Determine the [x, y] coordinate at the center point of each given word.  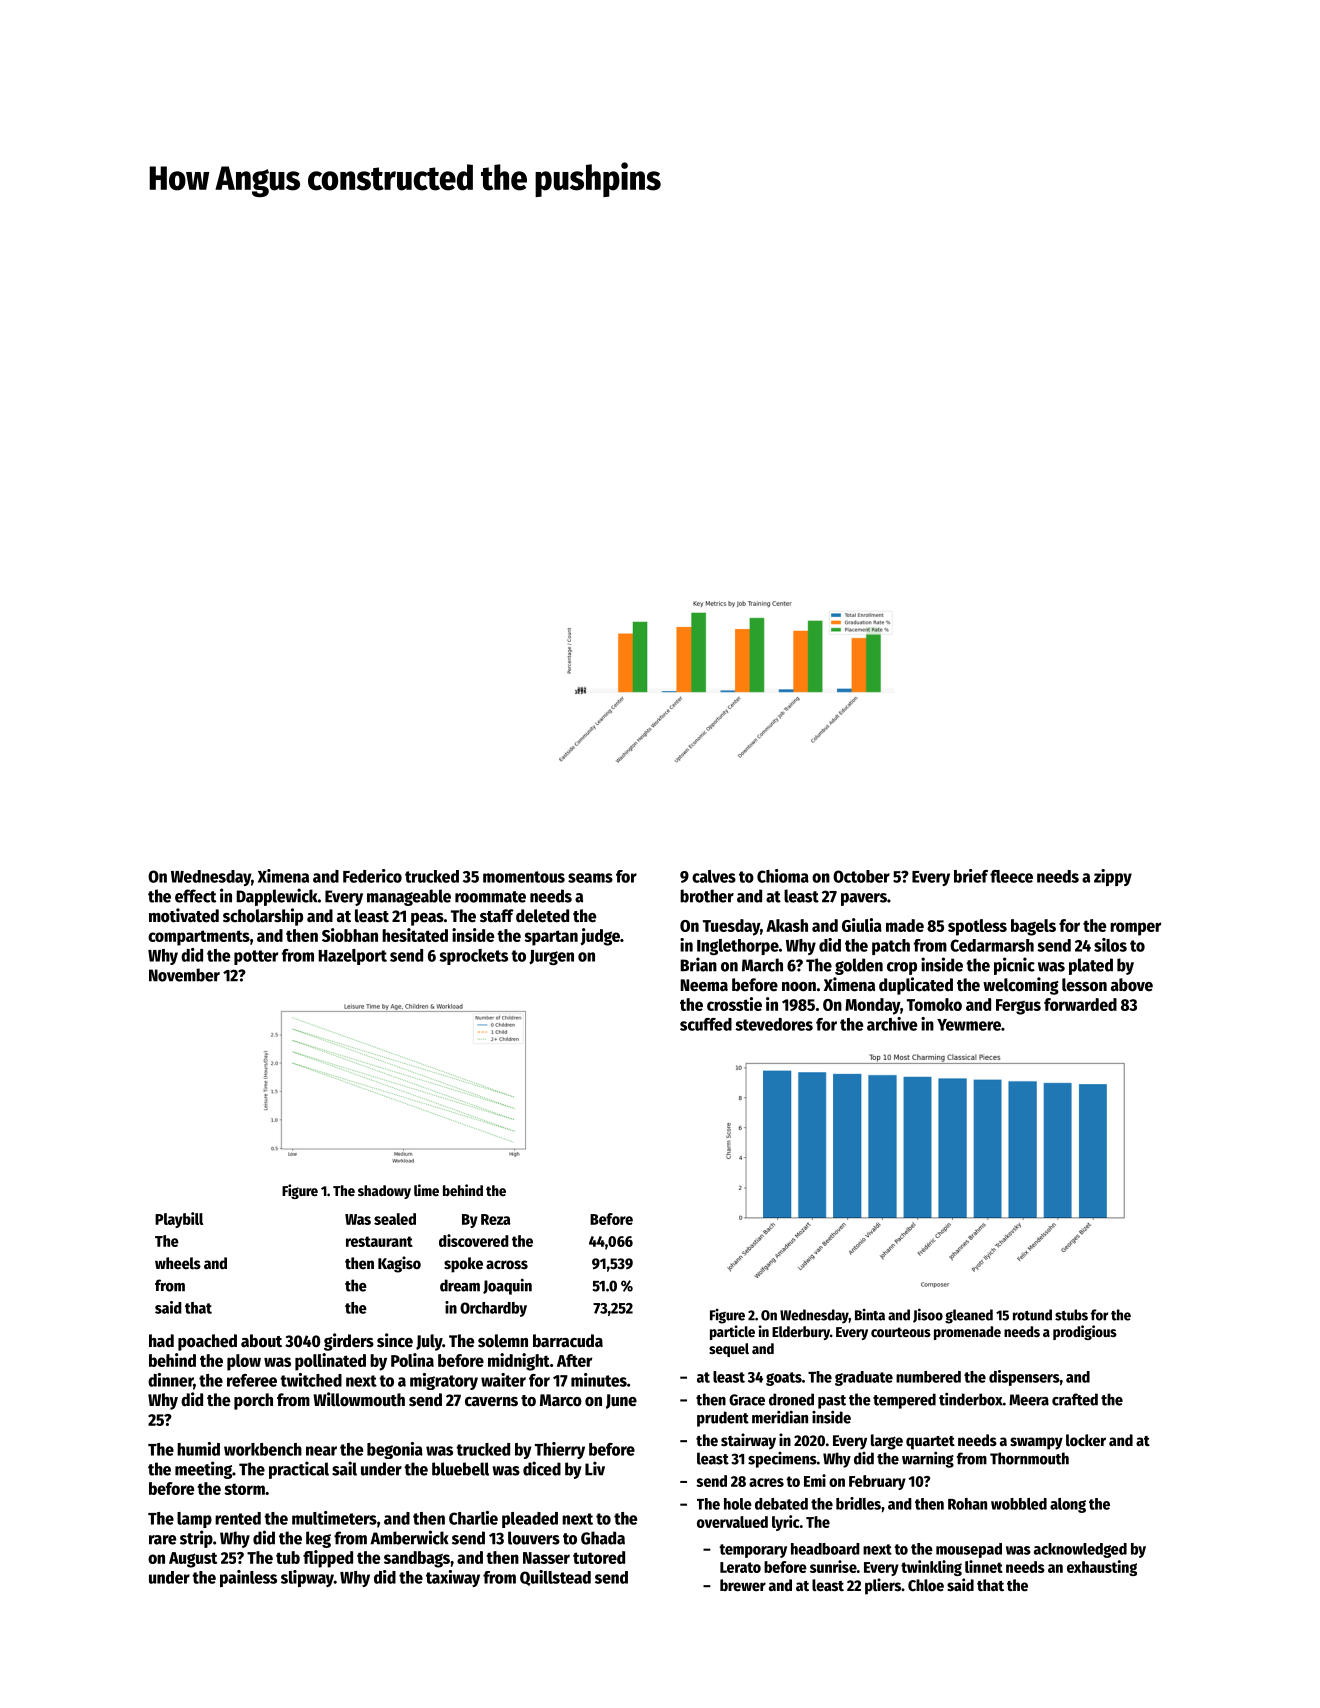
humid [198, 1449]
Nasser [546, 1558]
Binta [870, 1314]
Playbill [179, 1220]
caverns [491, 1402]
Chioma [783, 876]
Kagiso [399, 1264]
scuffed [706, 1024]
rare [162, 1540]
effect [196, 896]
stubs [1071, 1315]
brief [971, 876]
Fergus [1018, 1007]
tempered [904, 1401]
